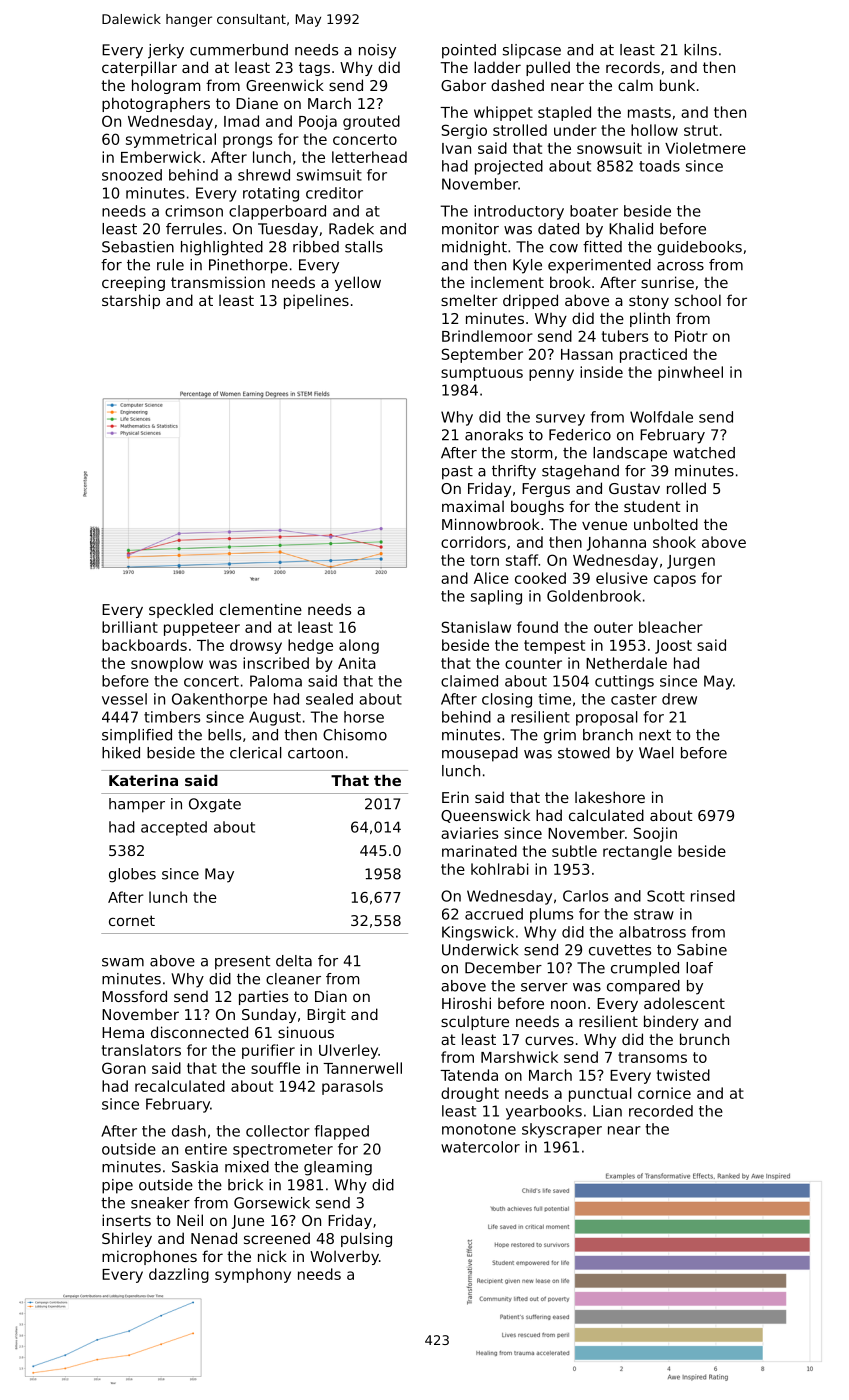 This screenshot has height=1400, width=849. I want to click on practiced, so click(653, 355).
